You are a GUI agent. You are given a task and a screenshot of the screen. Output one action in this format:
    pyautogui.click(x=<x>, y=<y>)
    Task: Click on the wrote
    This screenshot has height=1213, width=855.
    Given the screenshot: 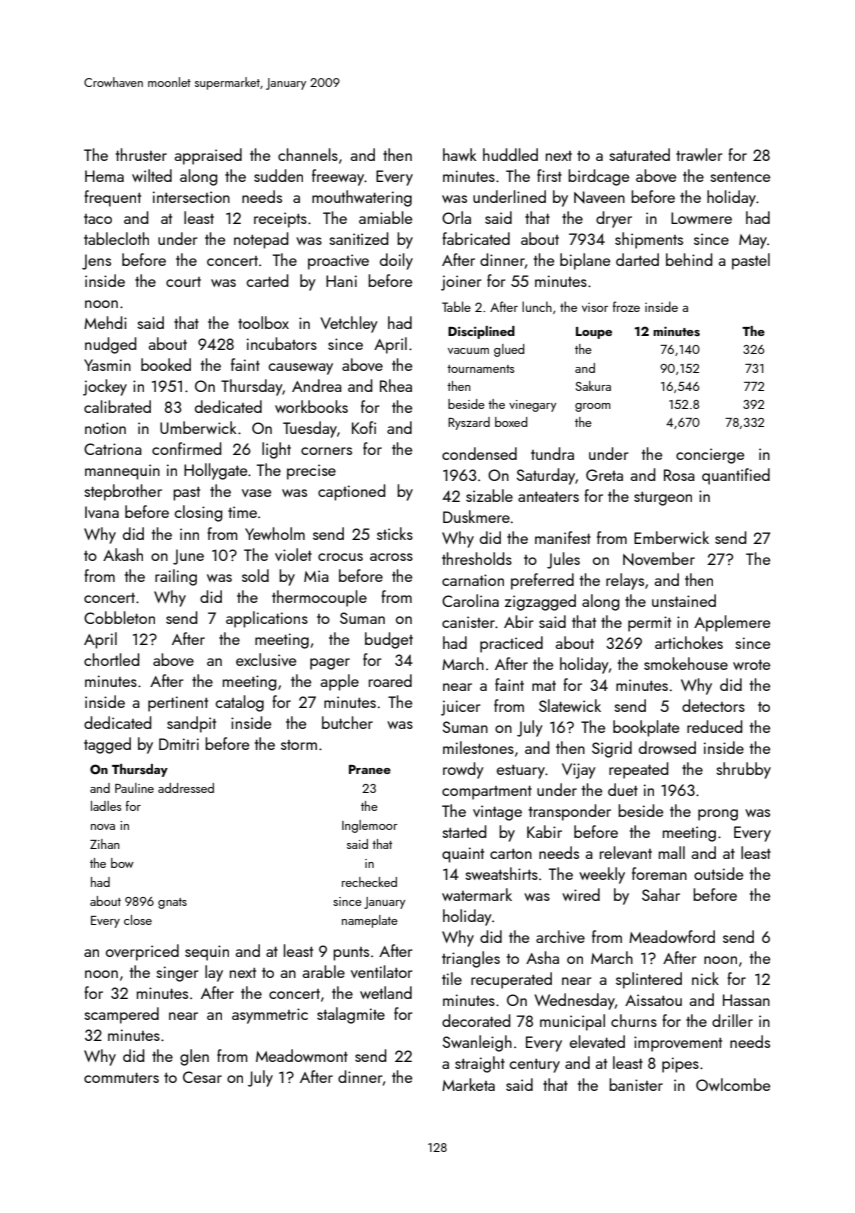 What is the action you would take?
    pyautogui.click(x=751, y=665)
